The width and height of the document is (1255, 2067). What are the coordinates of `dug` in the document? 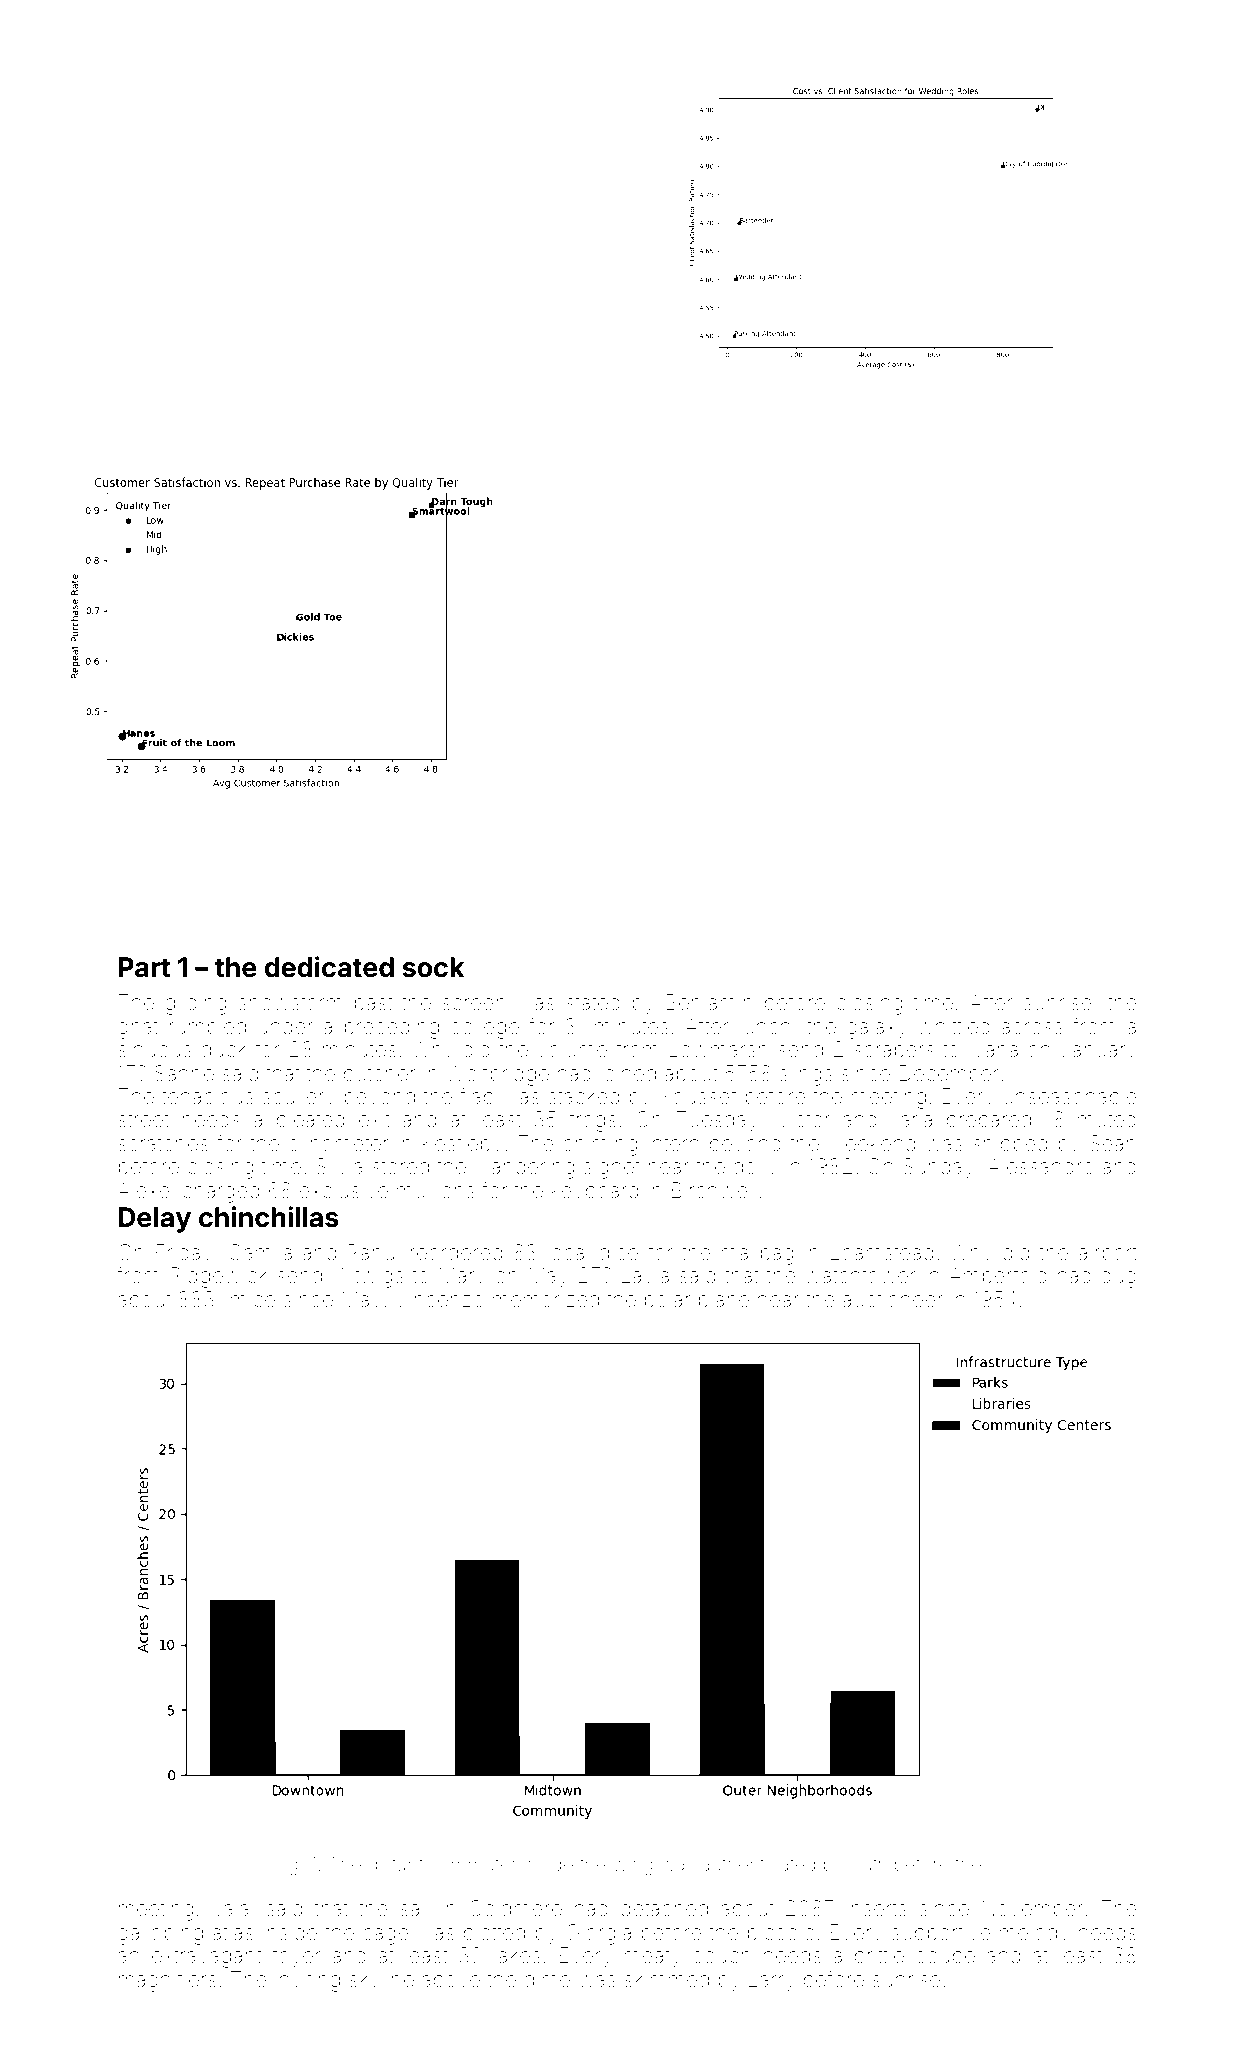 It's located at (1118, 1278).
